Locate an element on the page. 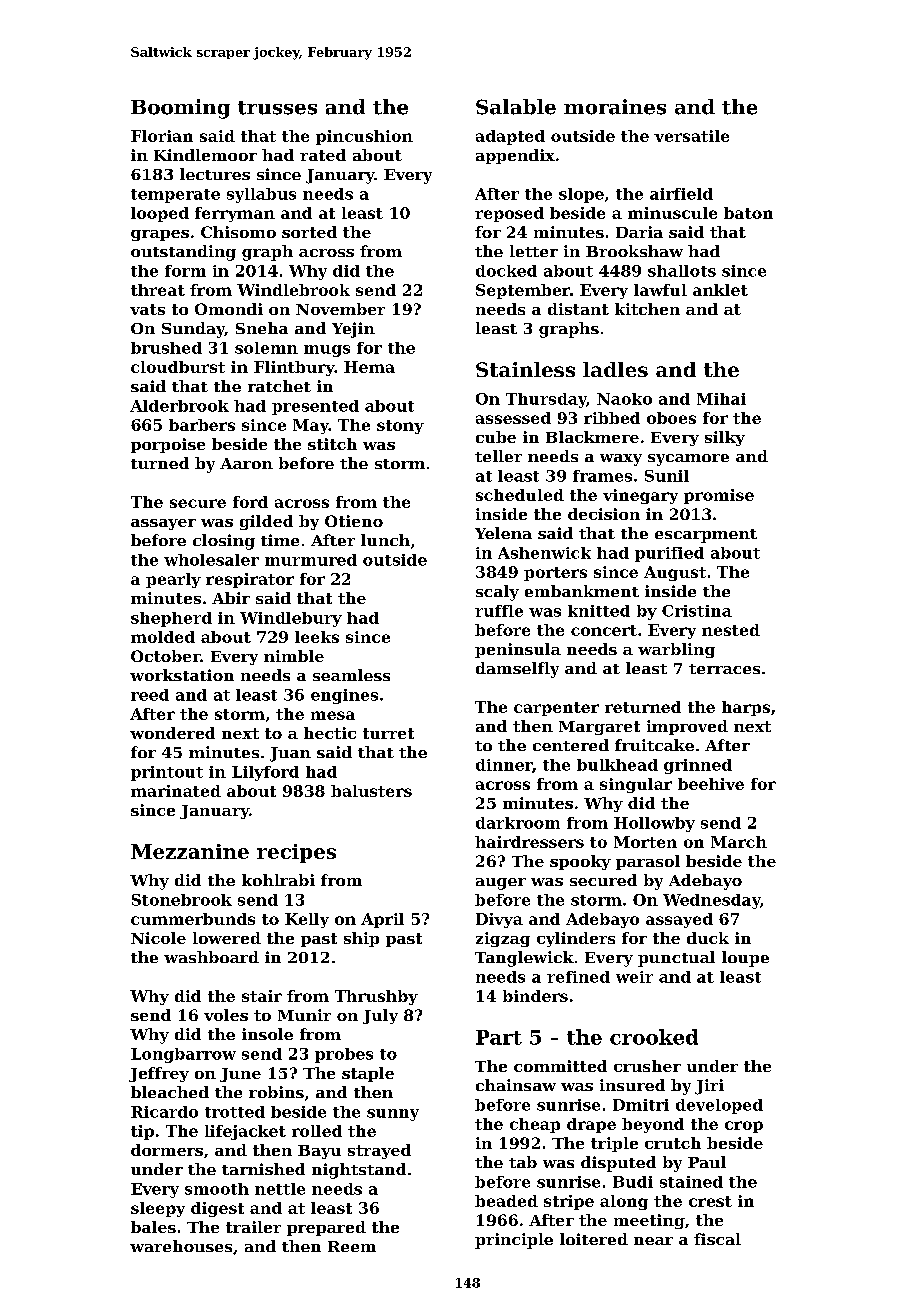  pincushion is located at coordinates (364, 137).
